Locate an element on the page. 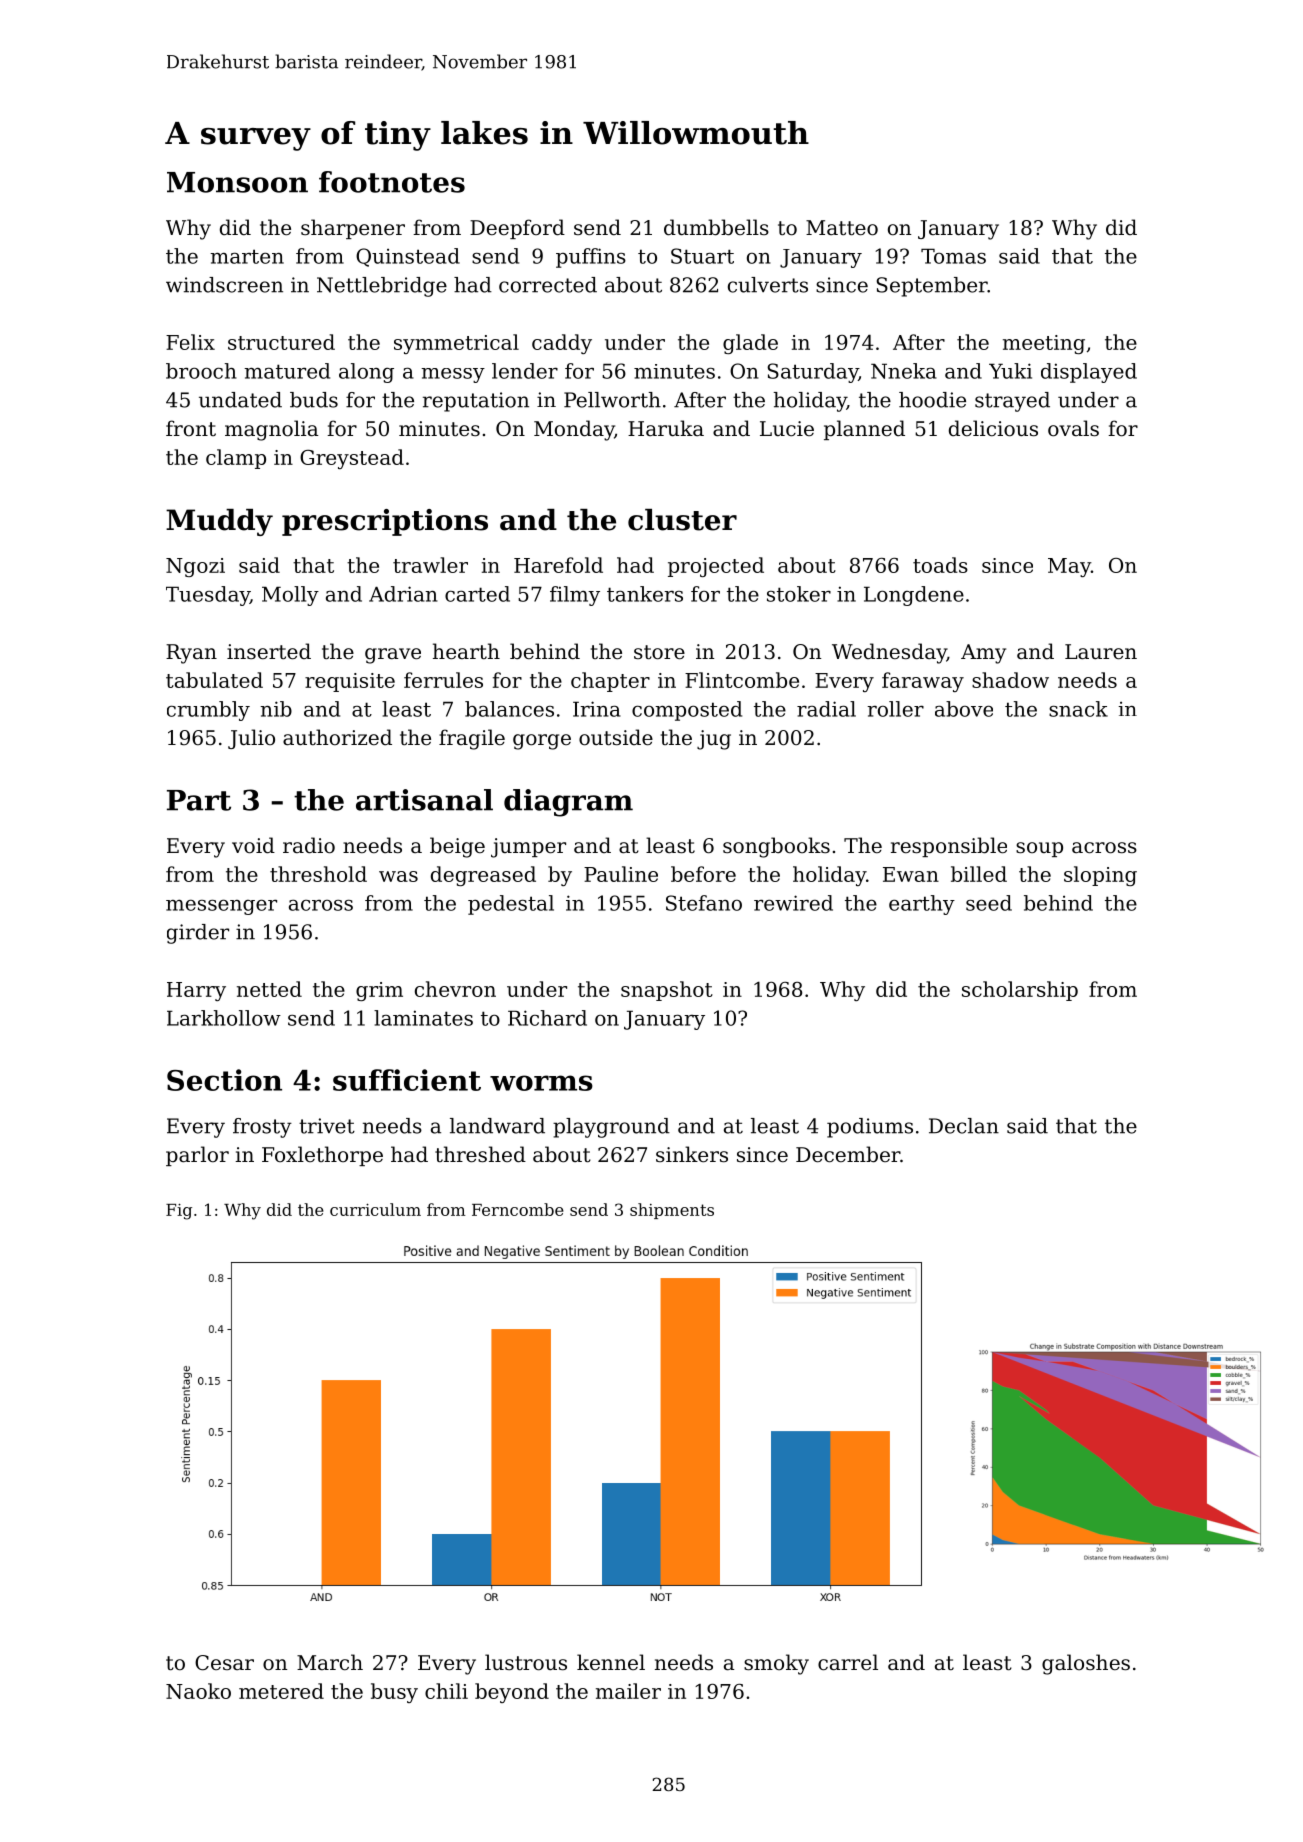 This document has height=1842, width=1303. Felix is located at coordinates (190, 342).
